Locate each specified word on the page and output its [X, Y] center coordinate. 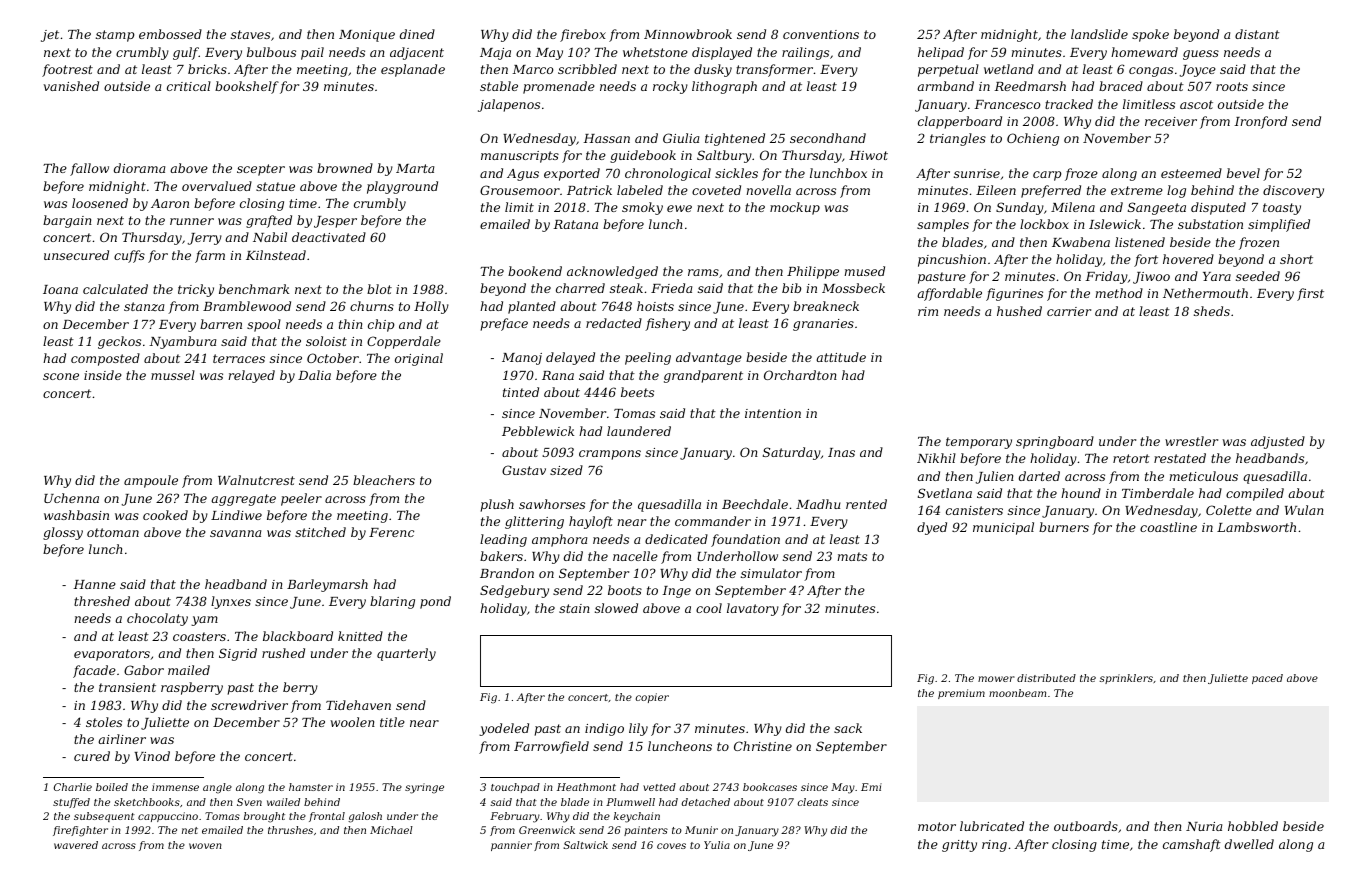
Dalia [314, 375]
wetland [1009, 69]
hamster [311, 787]
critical [189, 86]
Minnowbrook [688, 34]
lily [638, 729]
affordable [949, 294]
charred [580, 288]
